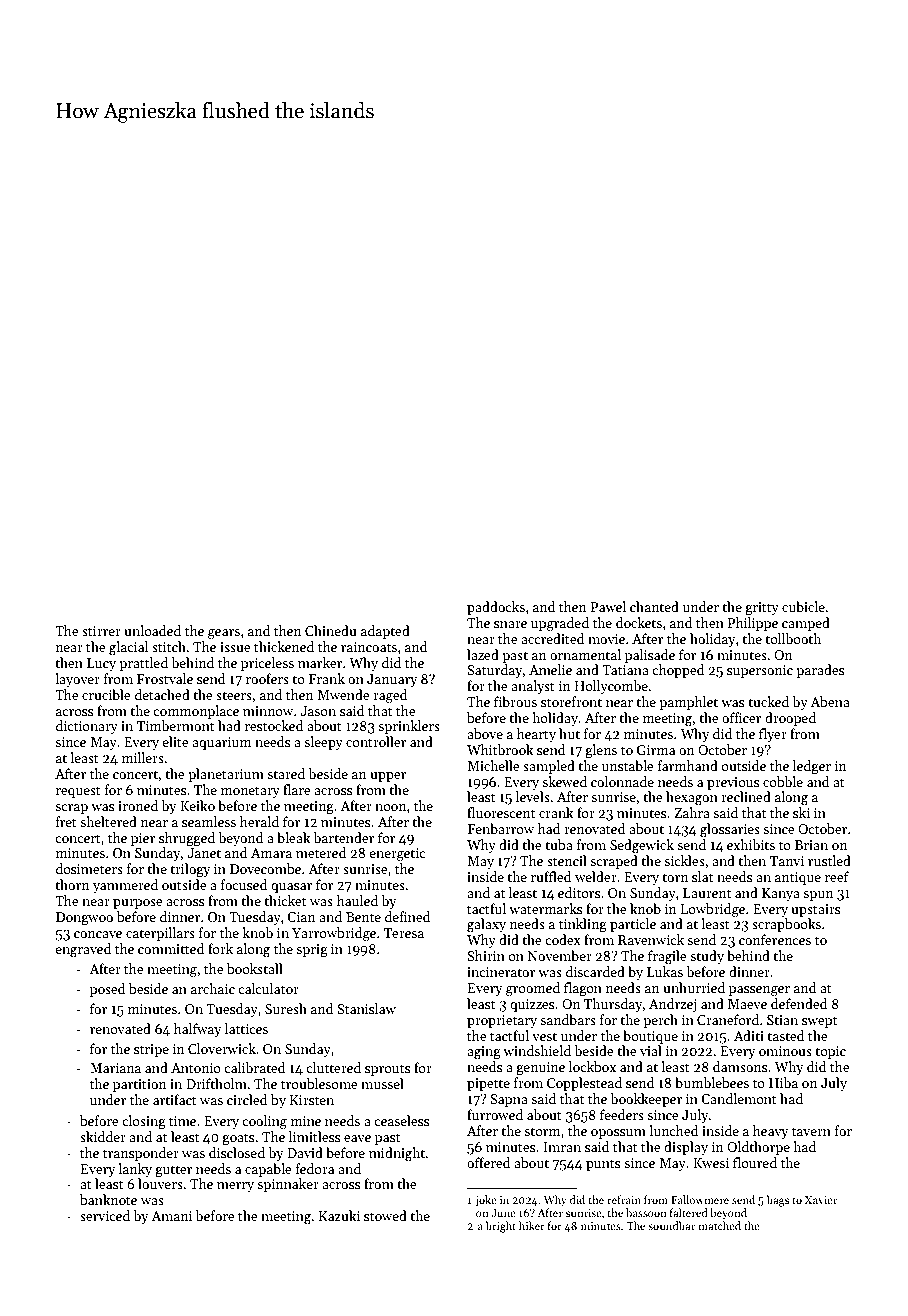  I want to click on adapted, so click(385, 632).
